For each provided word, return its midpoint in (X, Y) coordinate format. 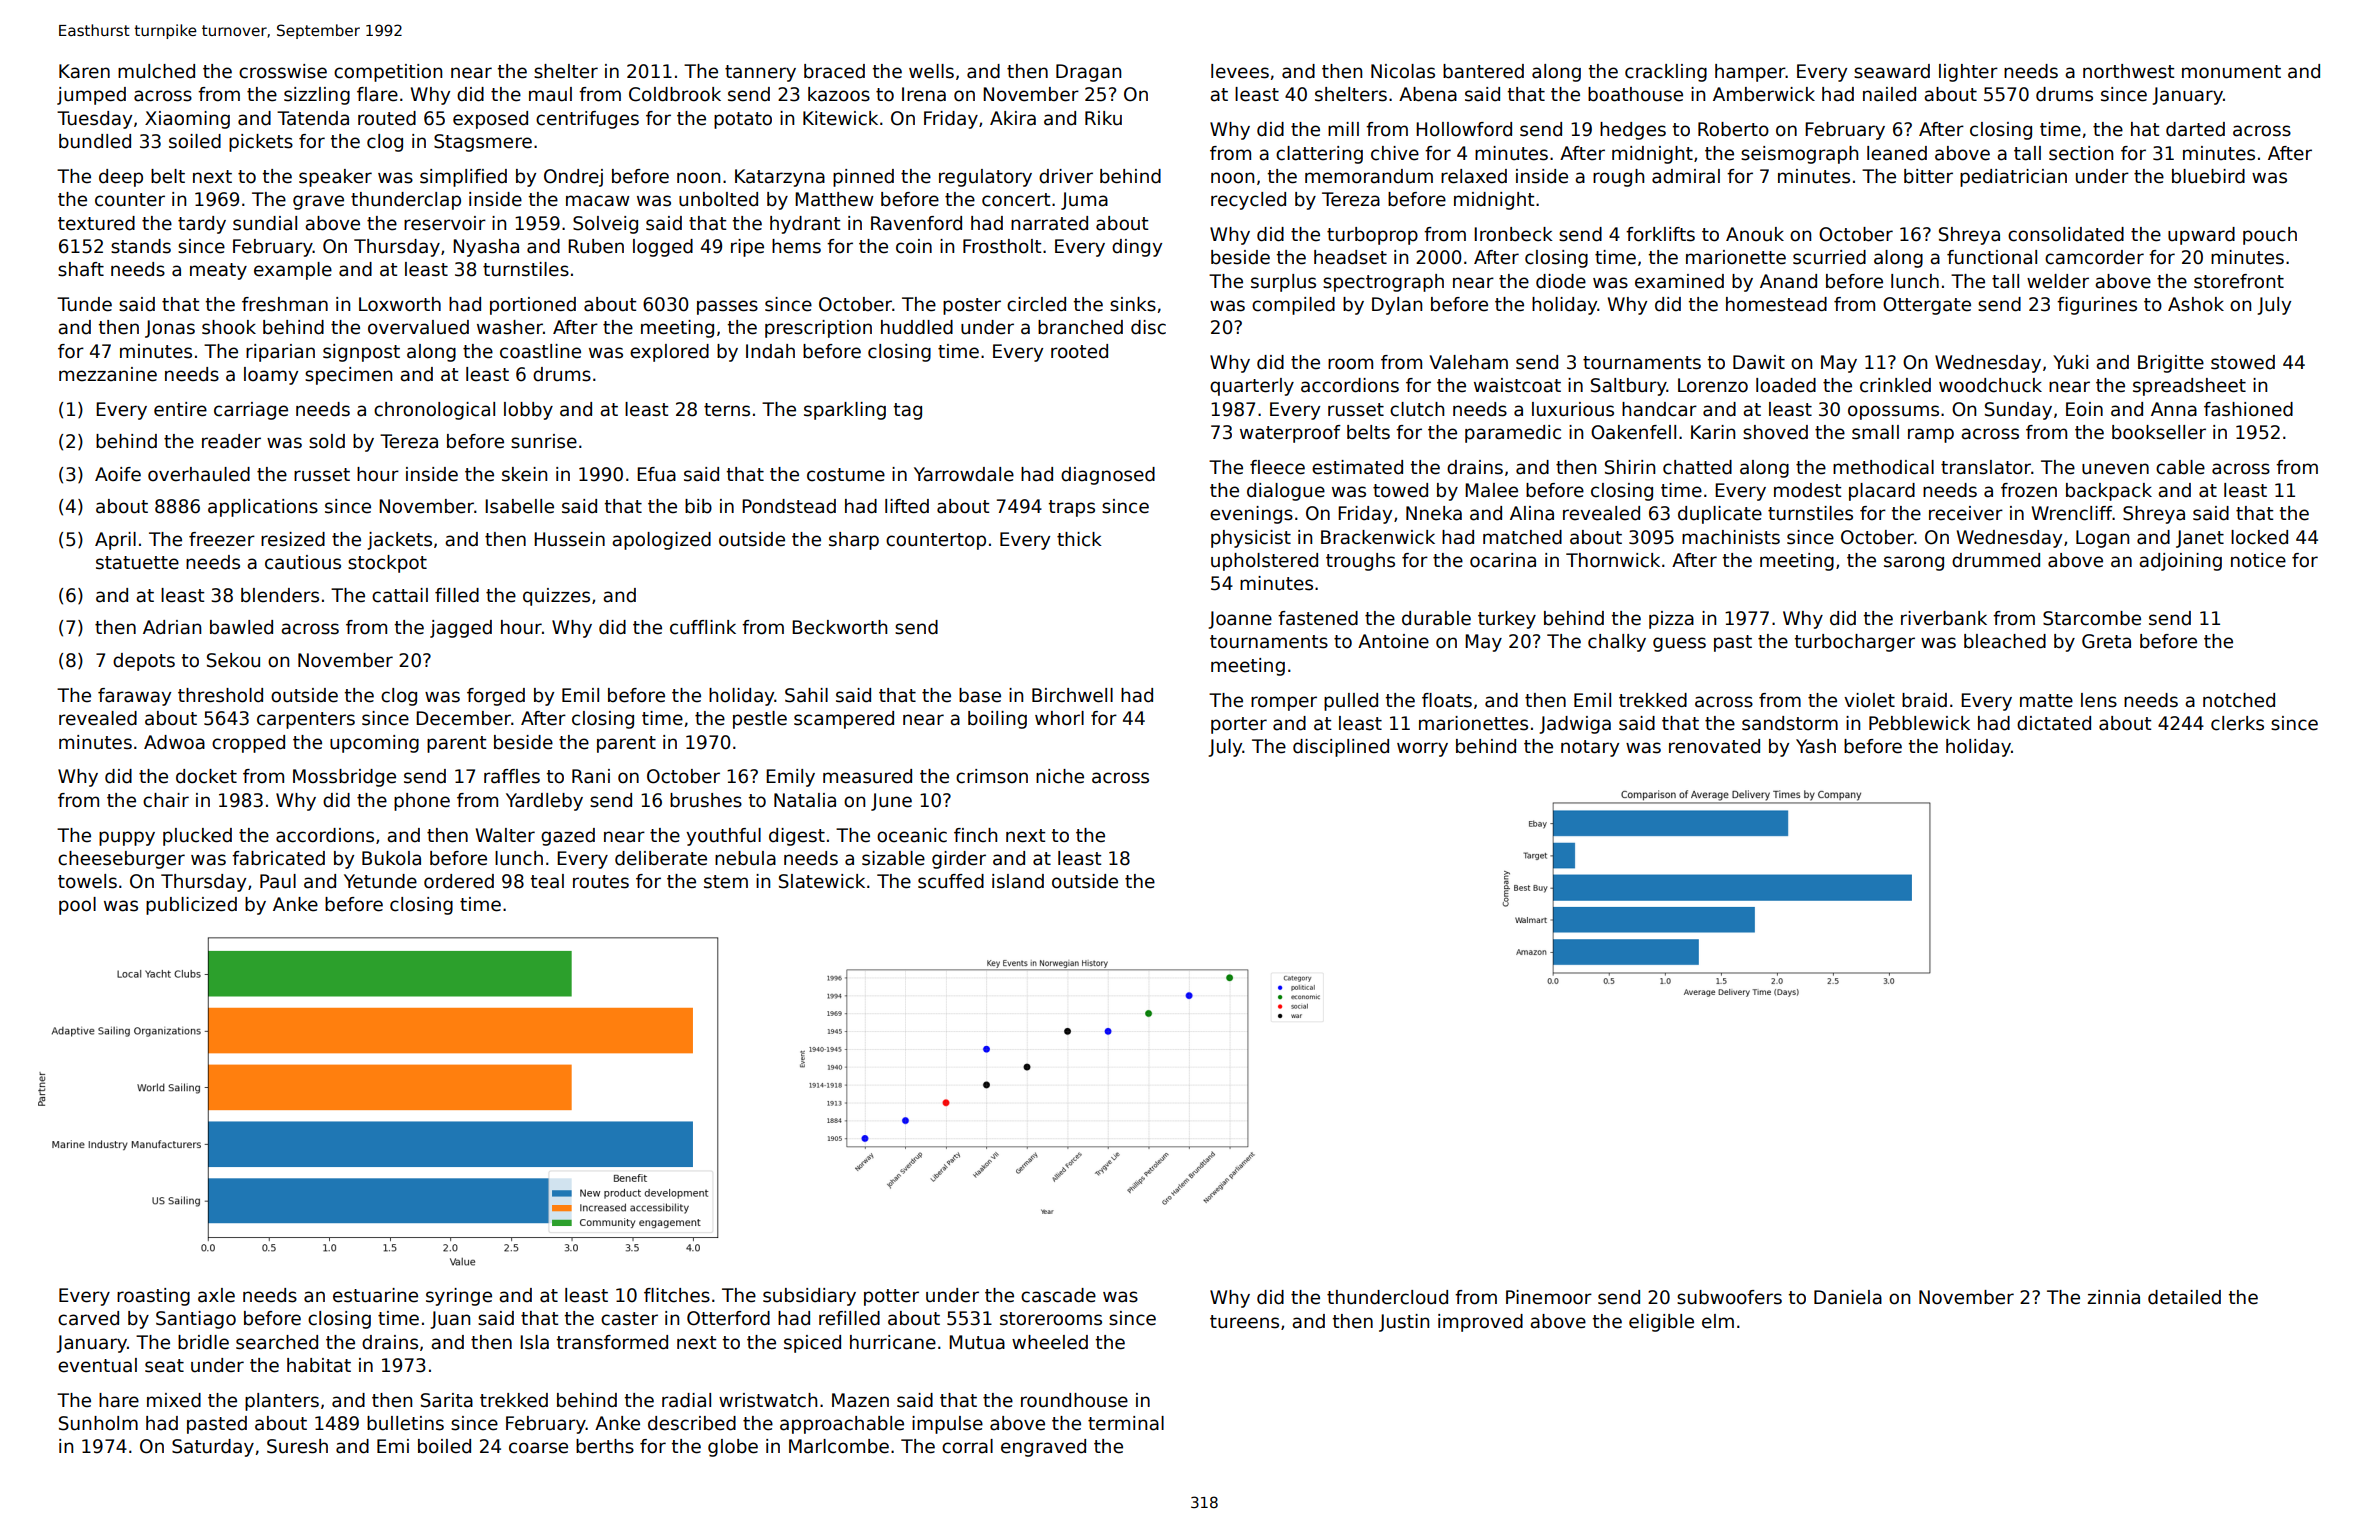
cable (2180, 467)
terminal (1126, 1423)
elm (1718, 1321)
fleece (1277, 467)
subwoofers (1729, 1297)
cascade (1058, 1295)
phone (422, 802)
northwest (2128, 71)
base (980, 695)
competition (388, 73)
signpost (361, 353)
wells (931, 71)
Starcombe (2092, 618)
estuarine (375, 1295)
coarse (538, 1448)
